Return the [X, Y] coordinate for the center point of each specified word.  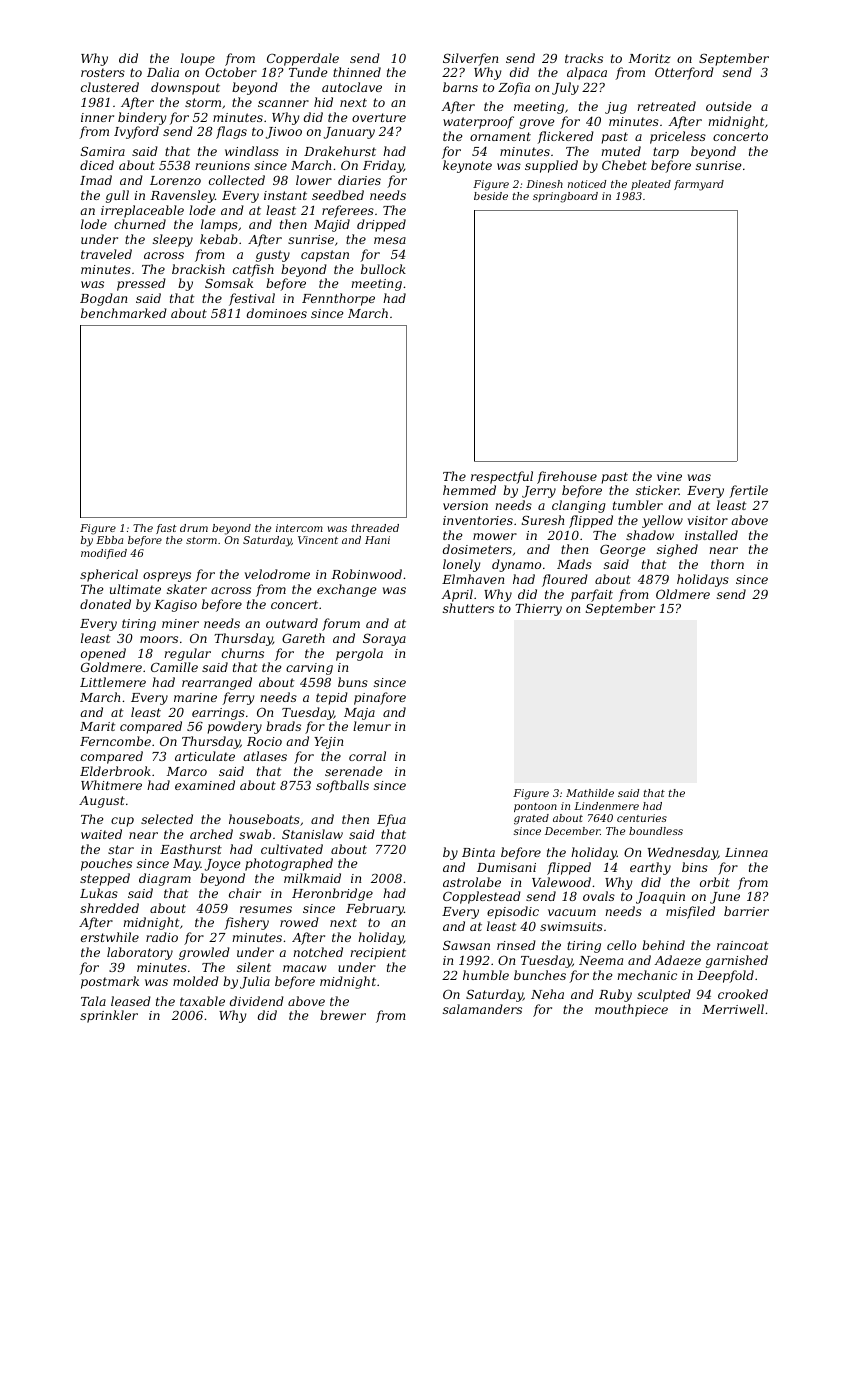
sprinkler [109, 1016]
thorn [727, 564]
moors [159, 639]
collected [237, 180]
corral [367, 756]
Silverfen [470, 59]
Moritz [650, 58]
